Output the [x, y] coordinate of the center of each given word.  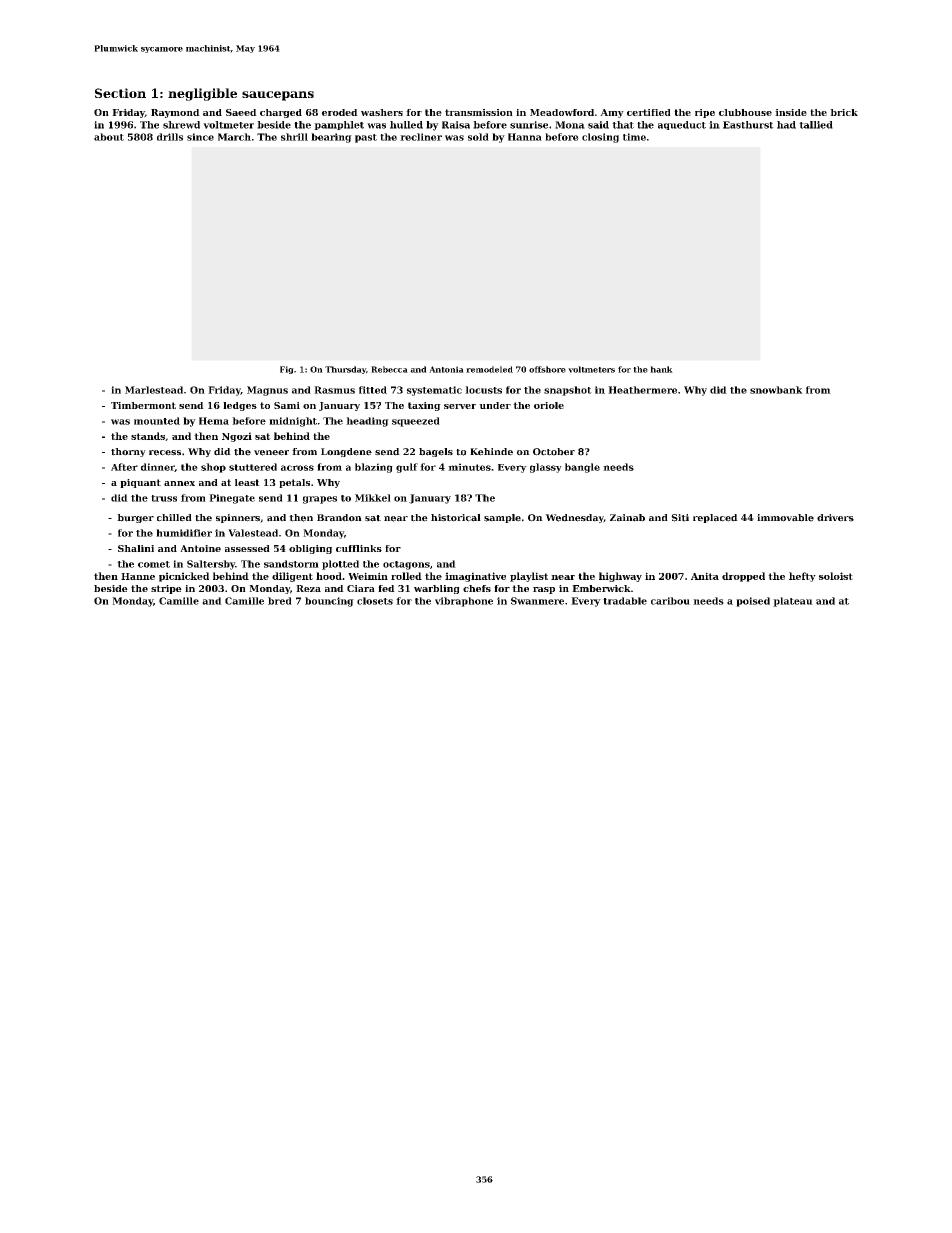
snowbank [776, 390]
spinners [238, 518]
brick [844, 112]
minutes [469, 467]
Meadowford [562, 112]
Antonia [446, 369]
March [234, 137]
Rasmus [334, 390]
